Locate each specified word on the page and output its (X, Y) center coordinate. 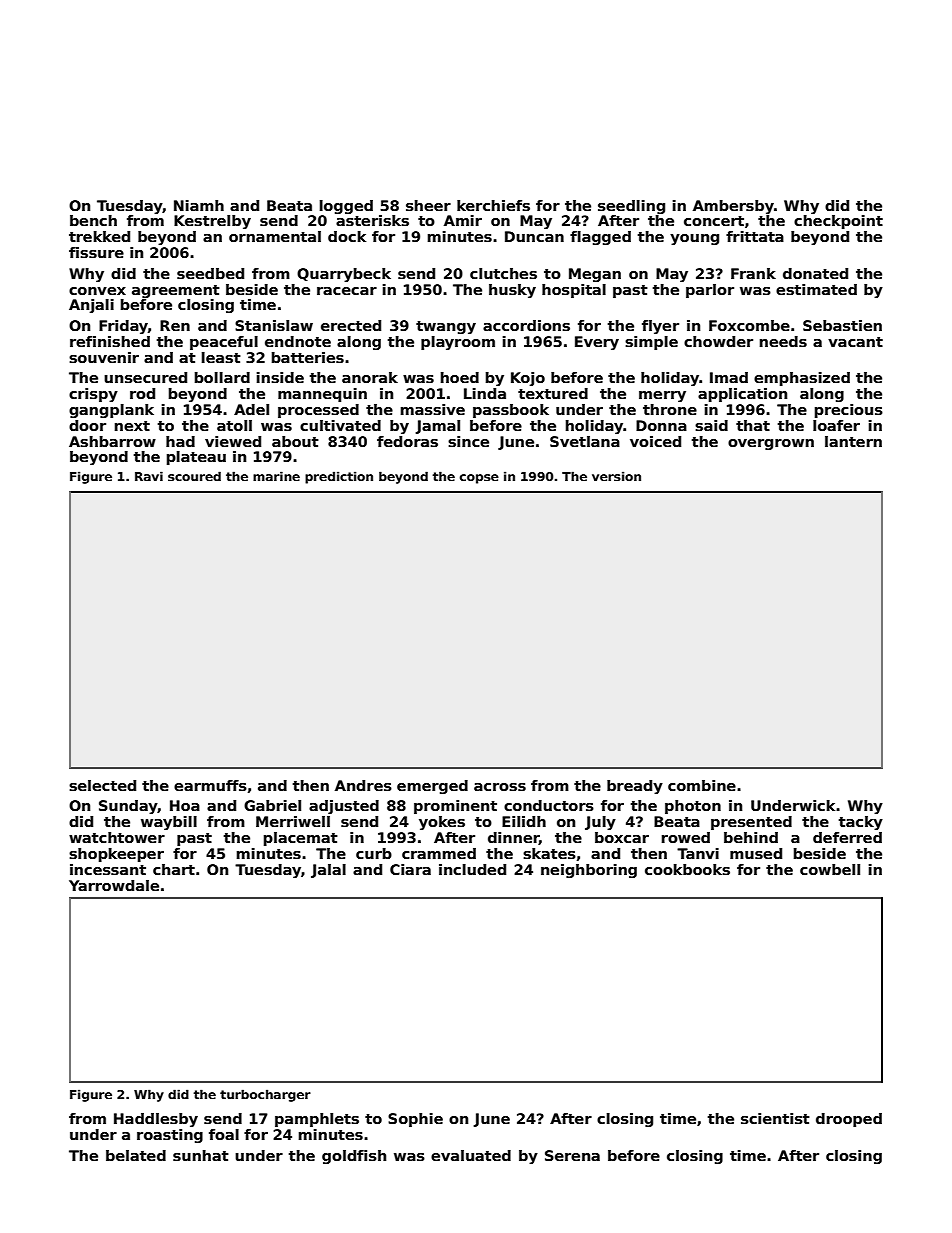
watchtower (117, 837)
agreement (176, 291)
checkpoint (838, 222)
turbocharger (265, 1095)
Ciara (410, 869)
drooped (849, 1120)
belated (136, 1155)
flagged (600, 238)
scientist (775, 1118)
